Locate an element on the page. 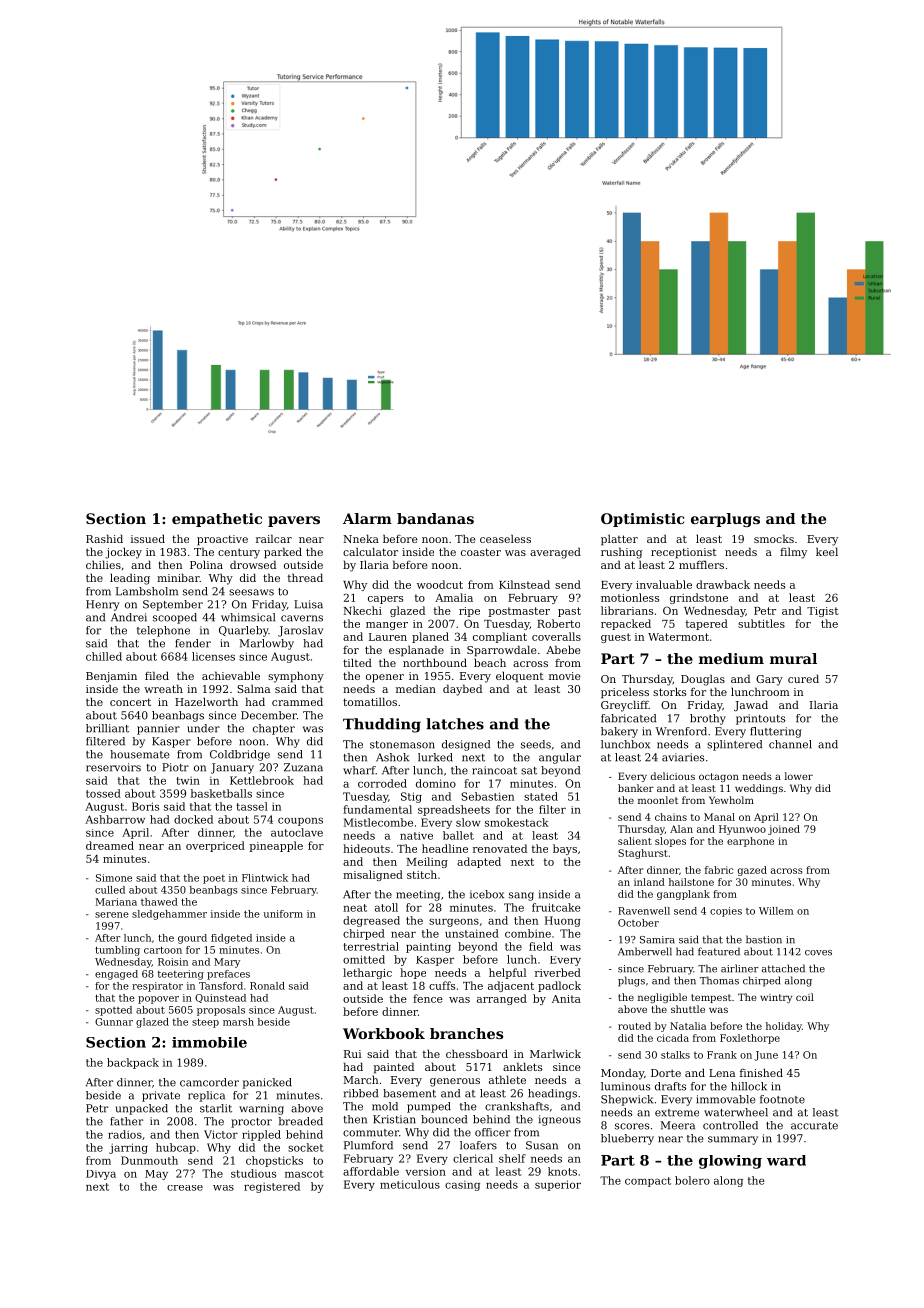  ribbed is located at coordinates (361, 1093).
